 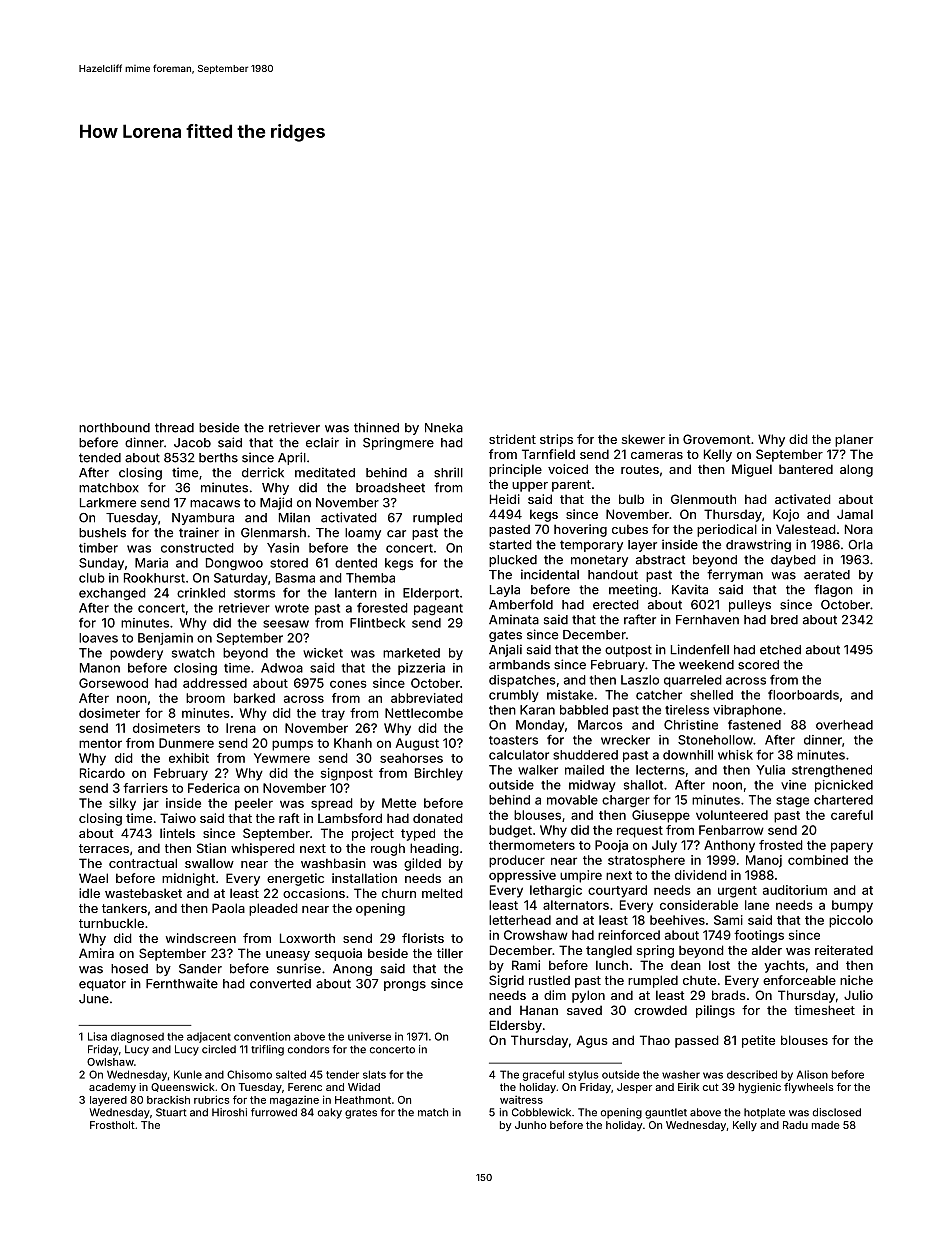 I want to click on terraces, so click(x=104, y=848).
